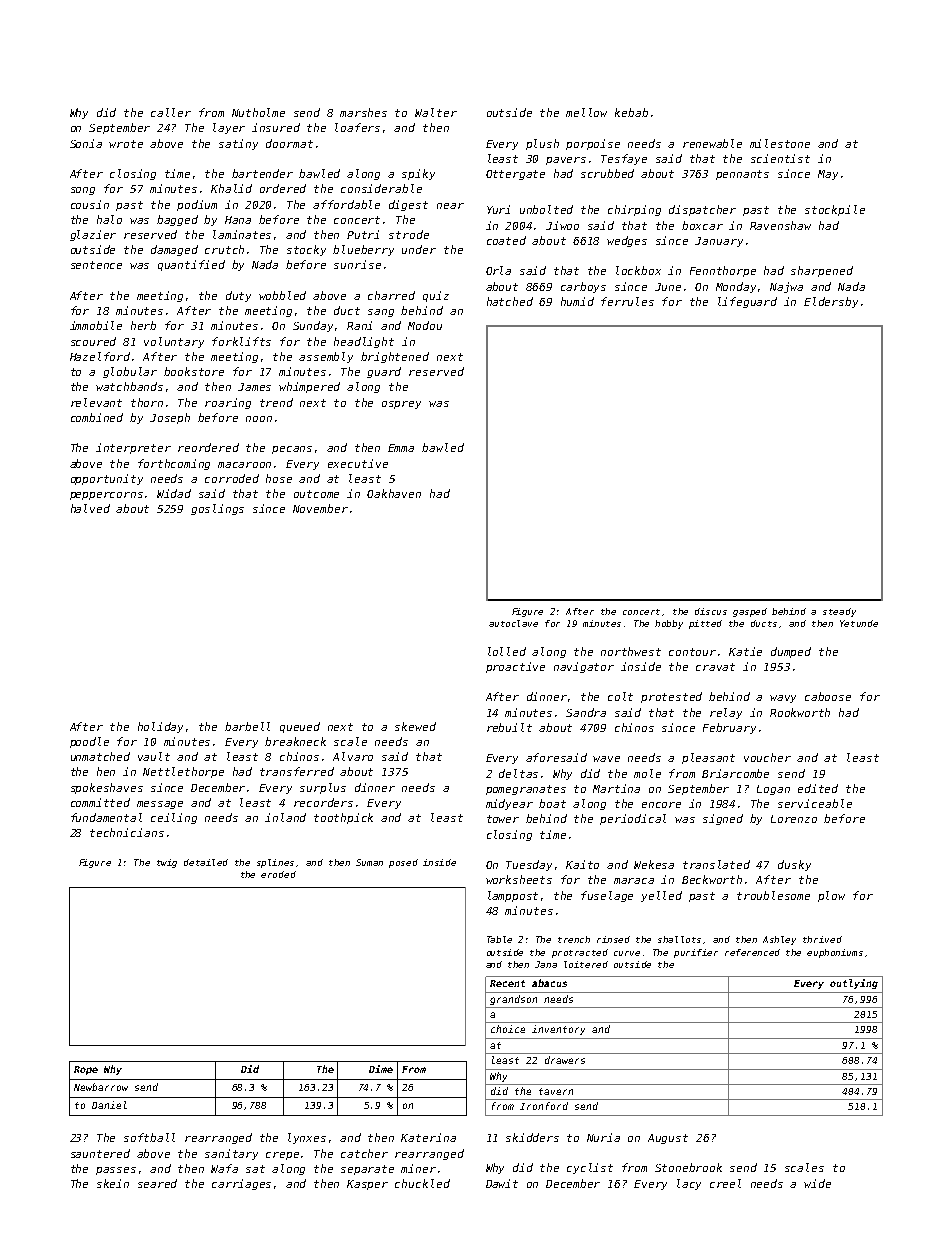 The image size is (952, 1233). What do you see at coordinates (627, 301) in the page?
I see `ferrules` at bounding box center [627, 301].
